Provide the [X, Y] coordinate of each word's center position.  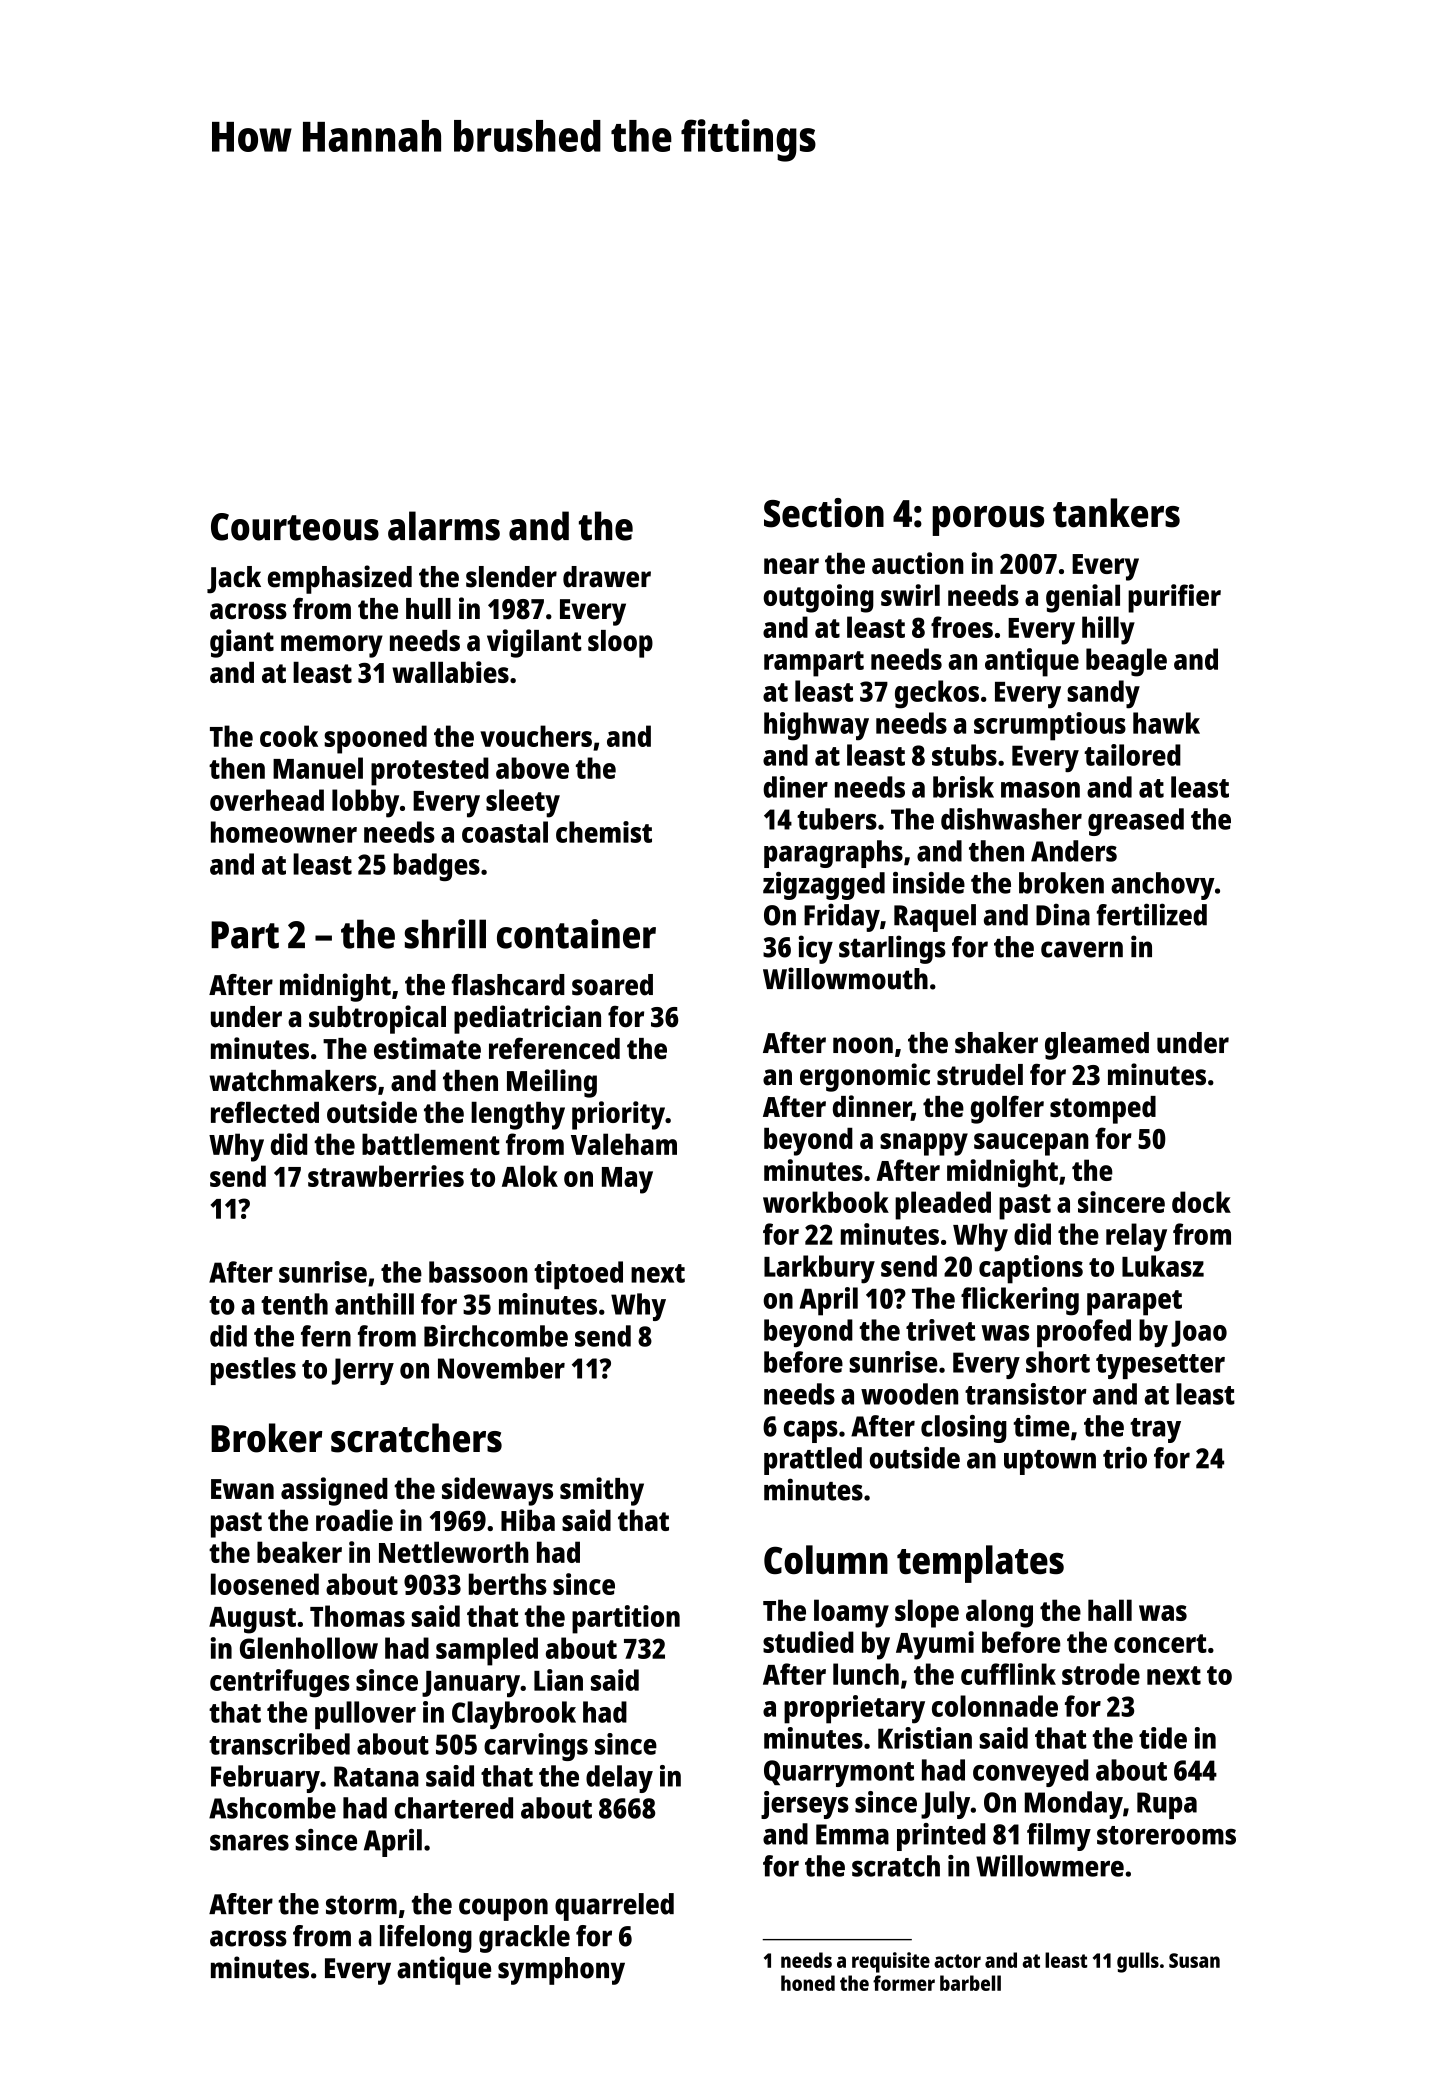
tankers [1116, 513]
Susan [1194, 1960]
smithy [602, 1491]
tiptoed [578, 1275]
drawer [607, 577]
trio [1125, 1458]
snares [249, 1842]
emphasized [340, 579]
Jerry [363, 1371]
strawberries [386, 1176]
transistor [1026, 1394]
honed [808, 1983]
